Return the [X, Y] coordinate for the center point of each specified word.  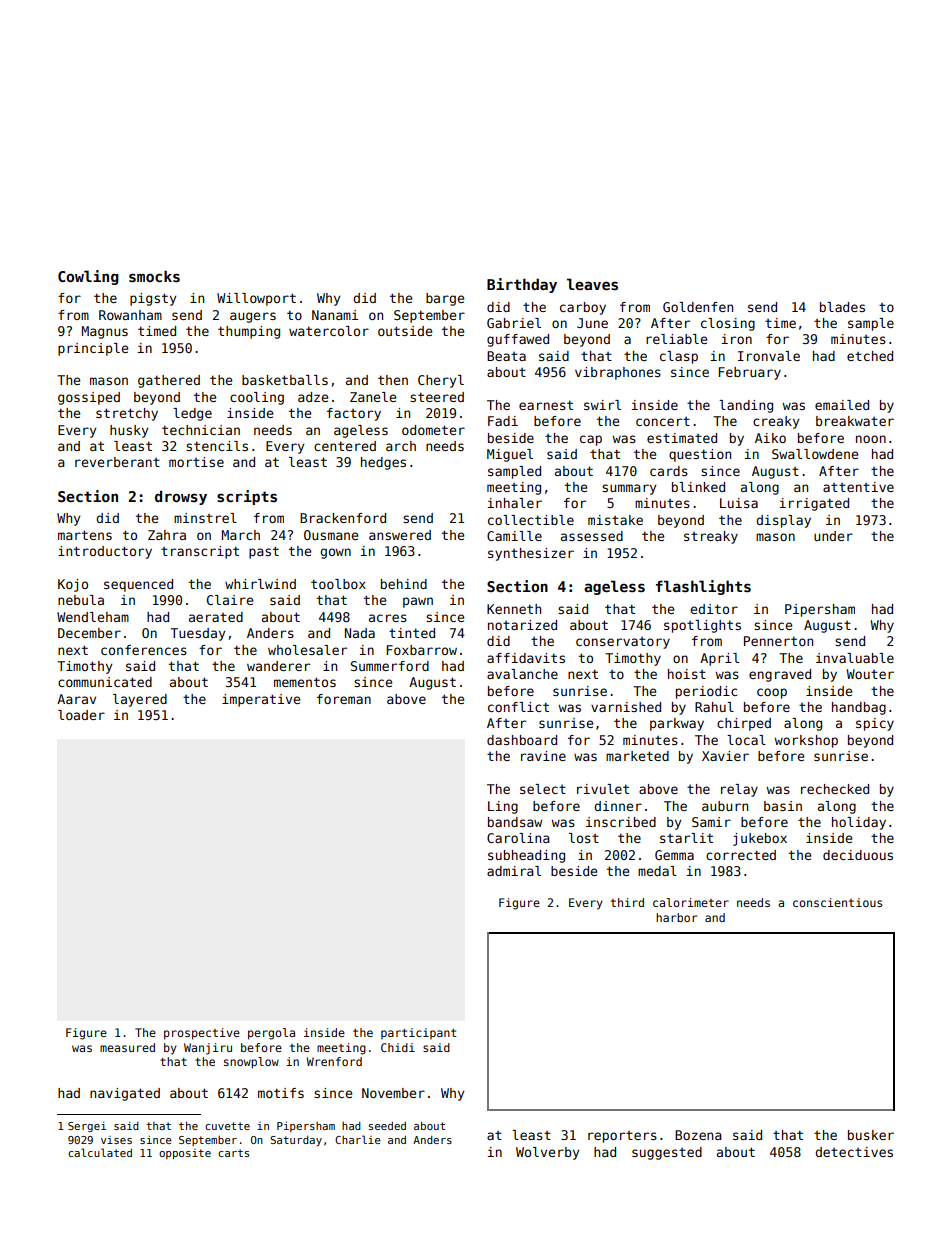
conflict [518, 707]
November [393, 1093]
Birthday [522, 285]
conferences [144, 650]
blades [842, 307]
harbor [676, 917]
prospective [202, 1034]
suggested [667, 1153]
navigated [125, 1094]
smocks [154, 276]
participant [419, 1033]
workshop [806, 741]
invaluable [855, 658]
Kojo [73, 585]
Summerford [390, 666]
